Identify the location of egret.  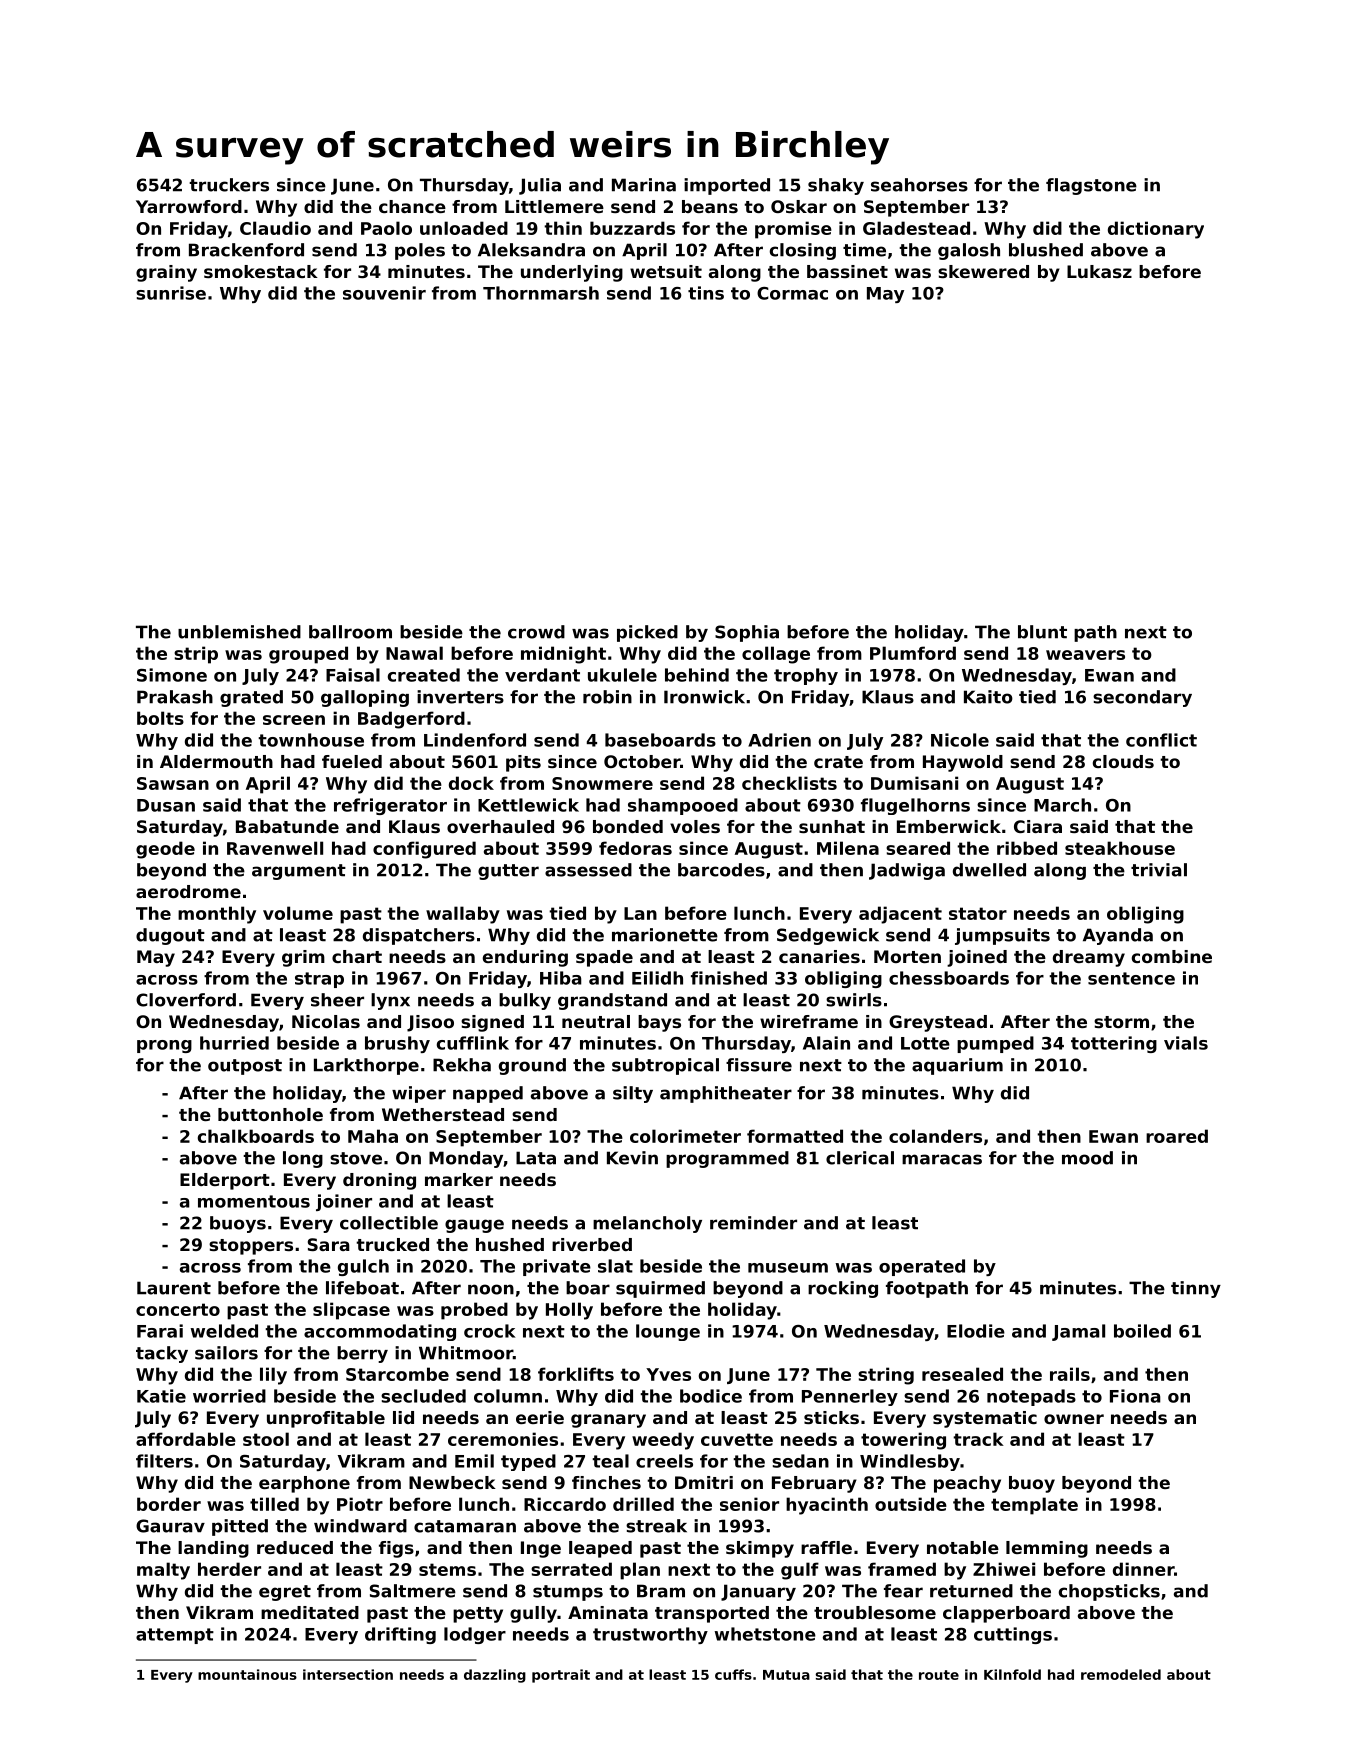
(285, 1593).
